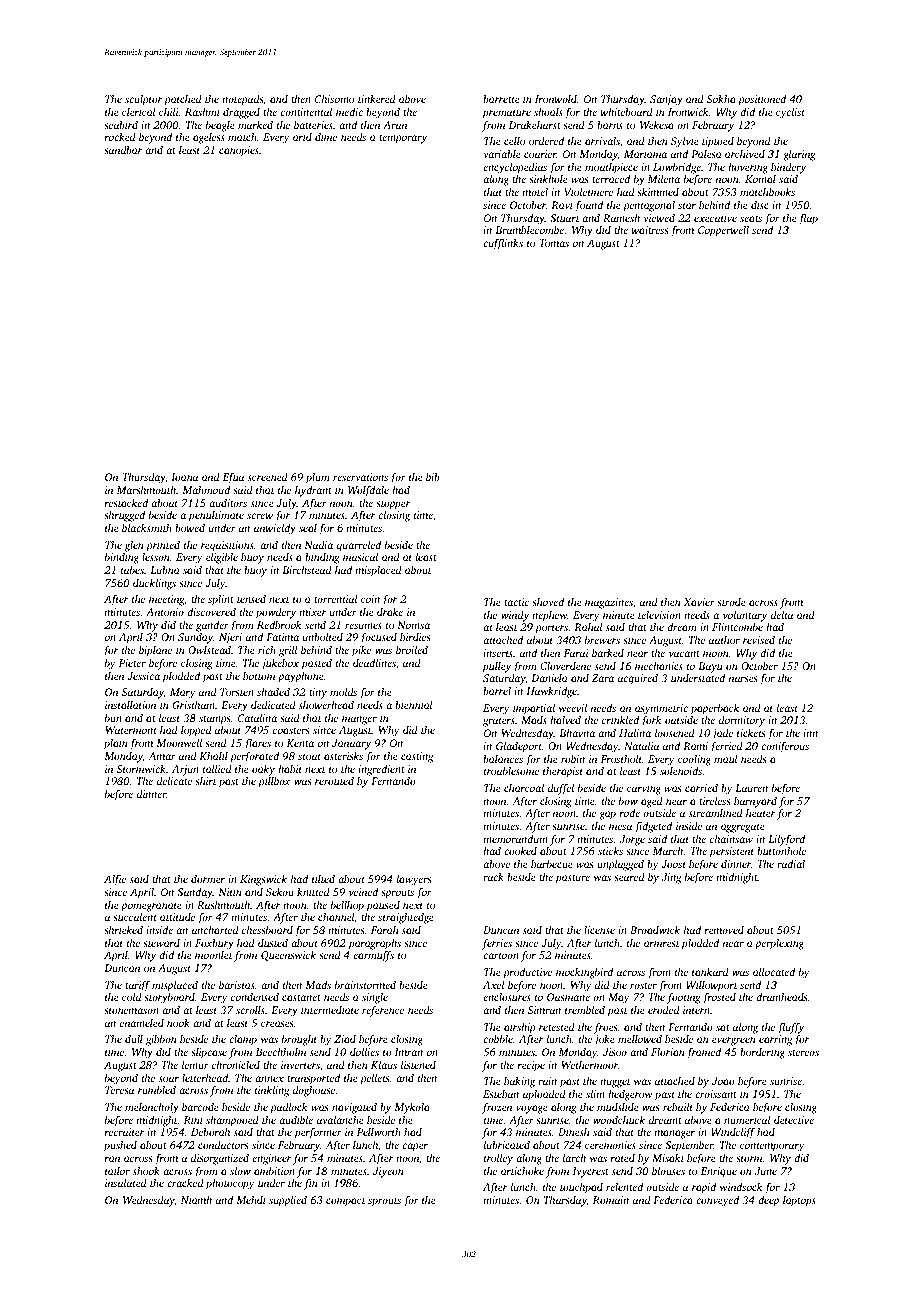 This page has height=1308, width=924. What do you see at coordinates (243, 1040) in the page?
I see `clamp` at bounding box center [243, 1040].
